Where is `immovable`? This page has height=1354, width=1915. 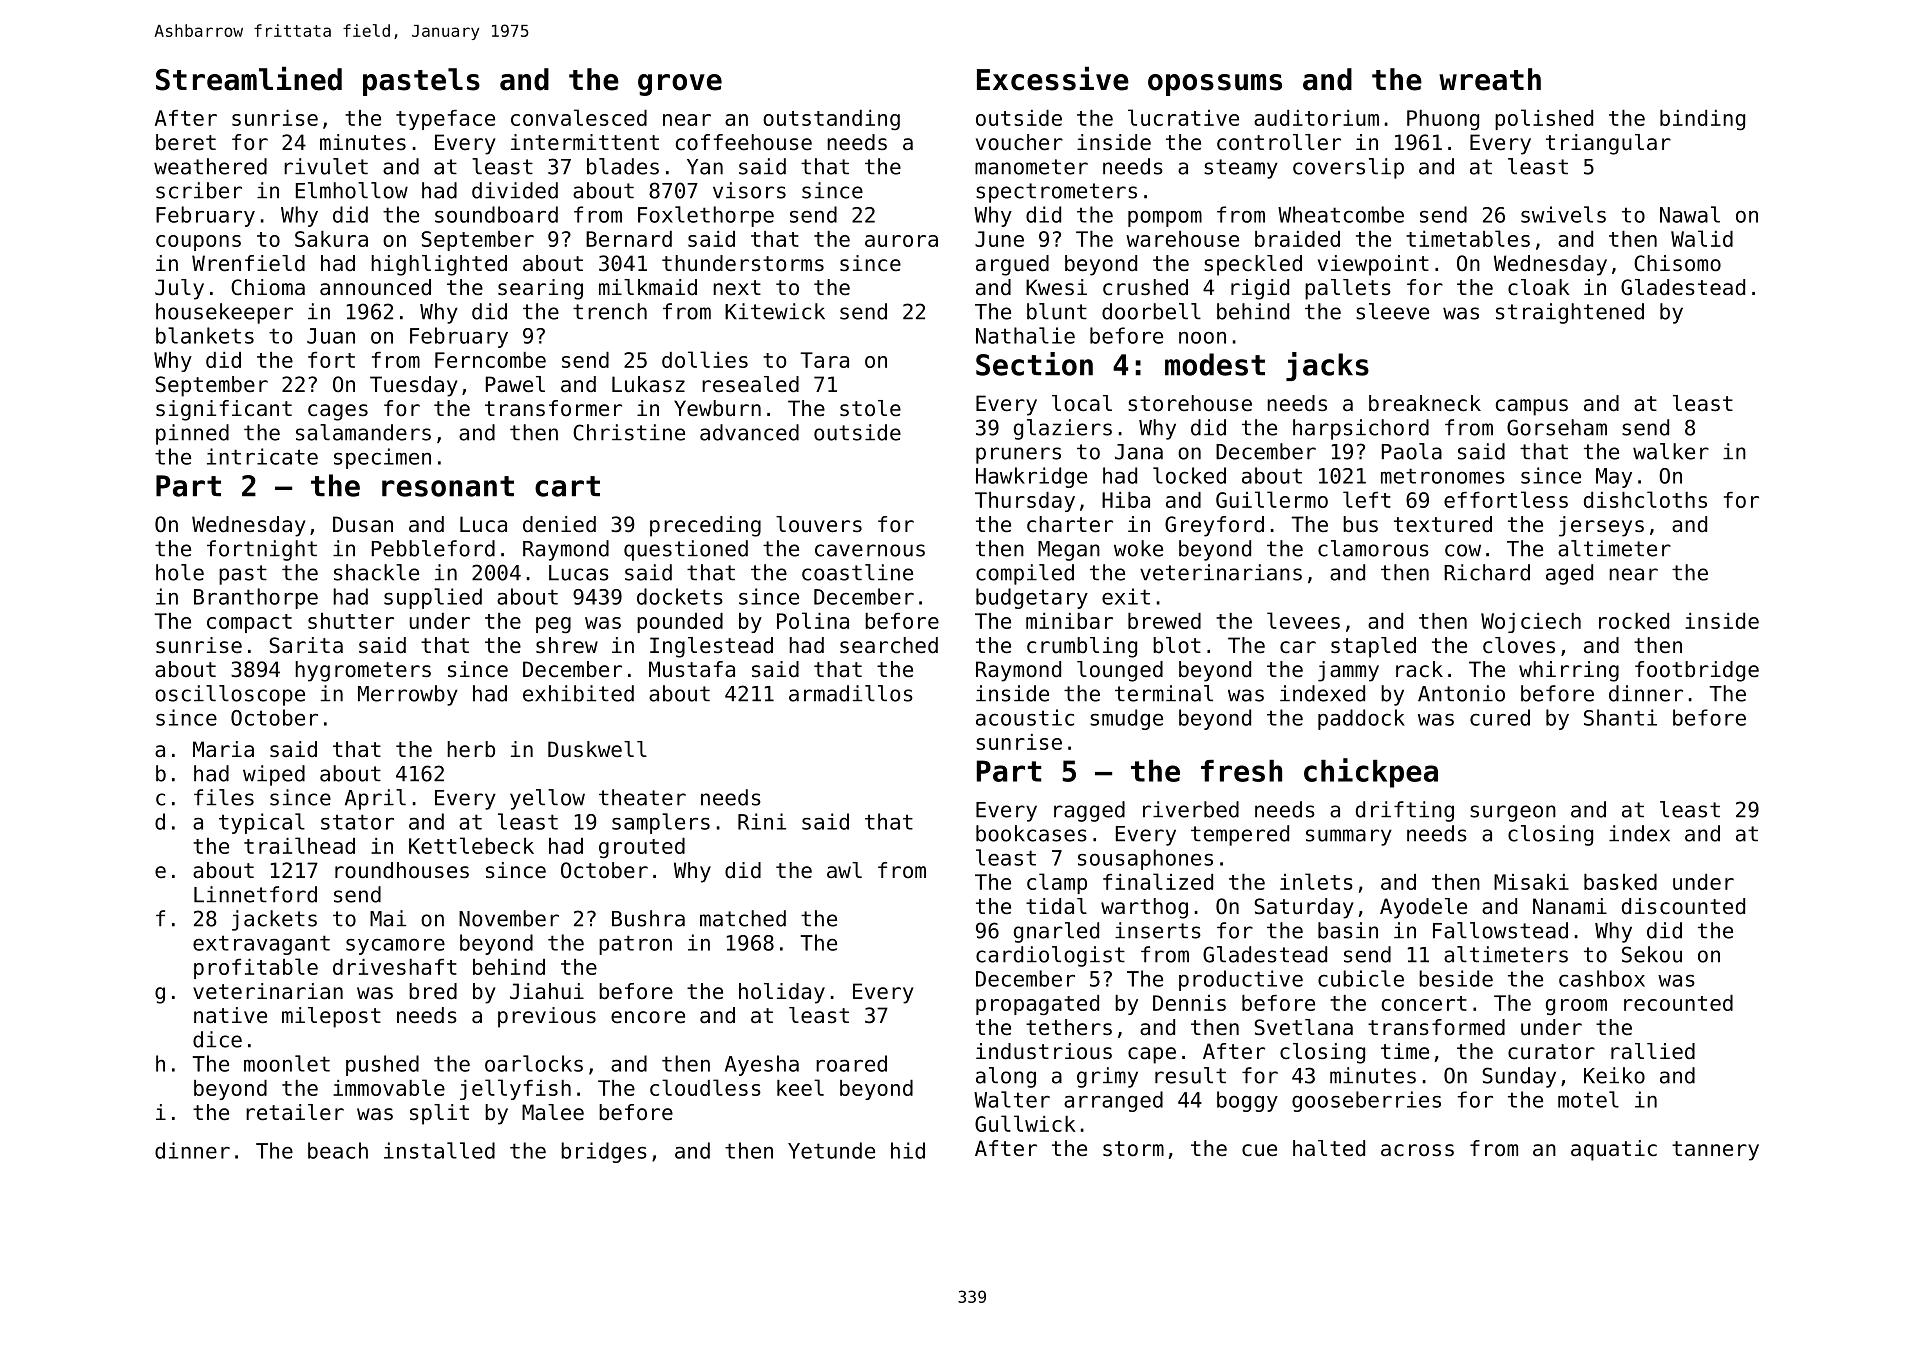 immovable is located at coordinates (389, 1087).
